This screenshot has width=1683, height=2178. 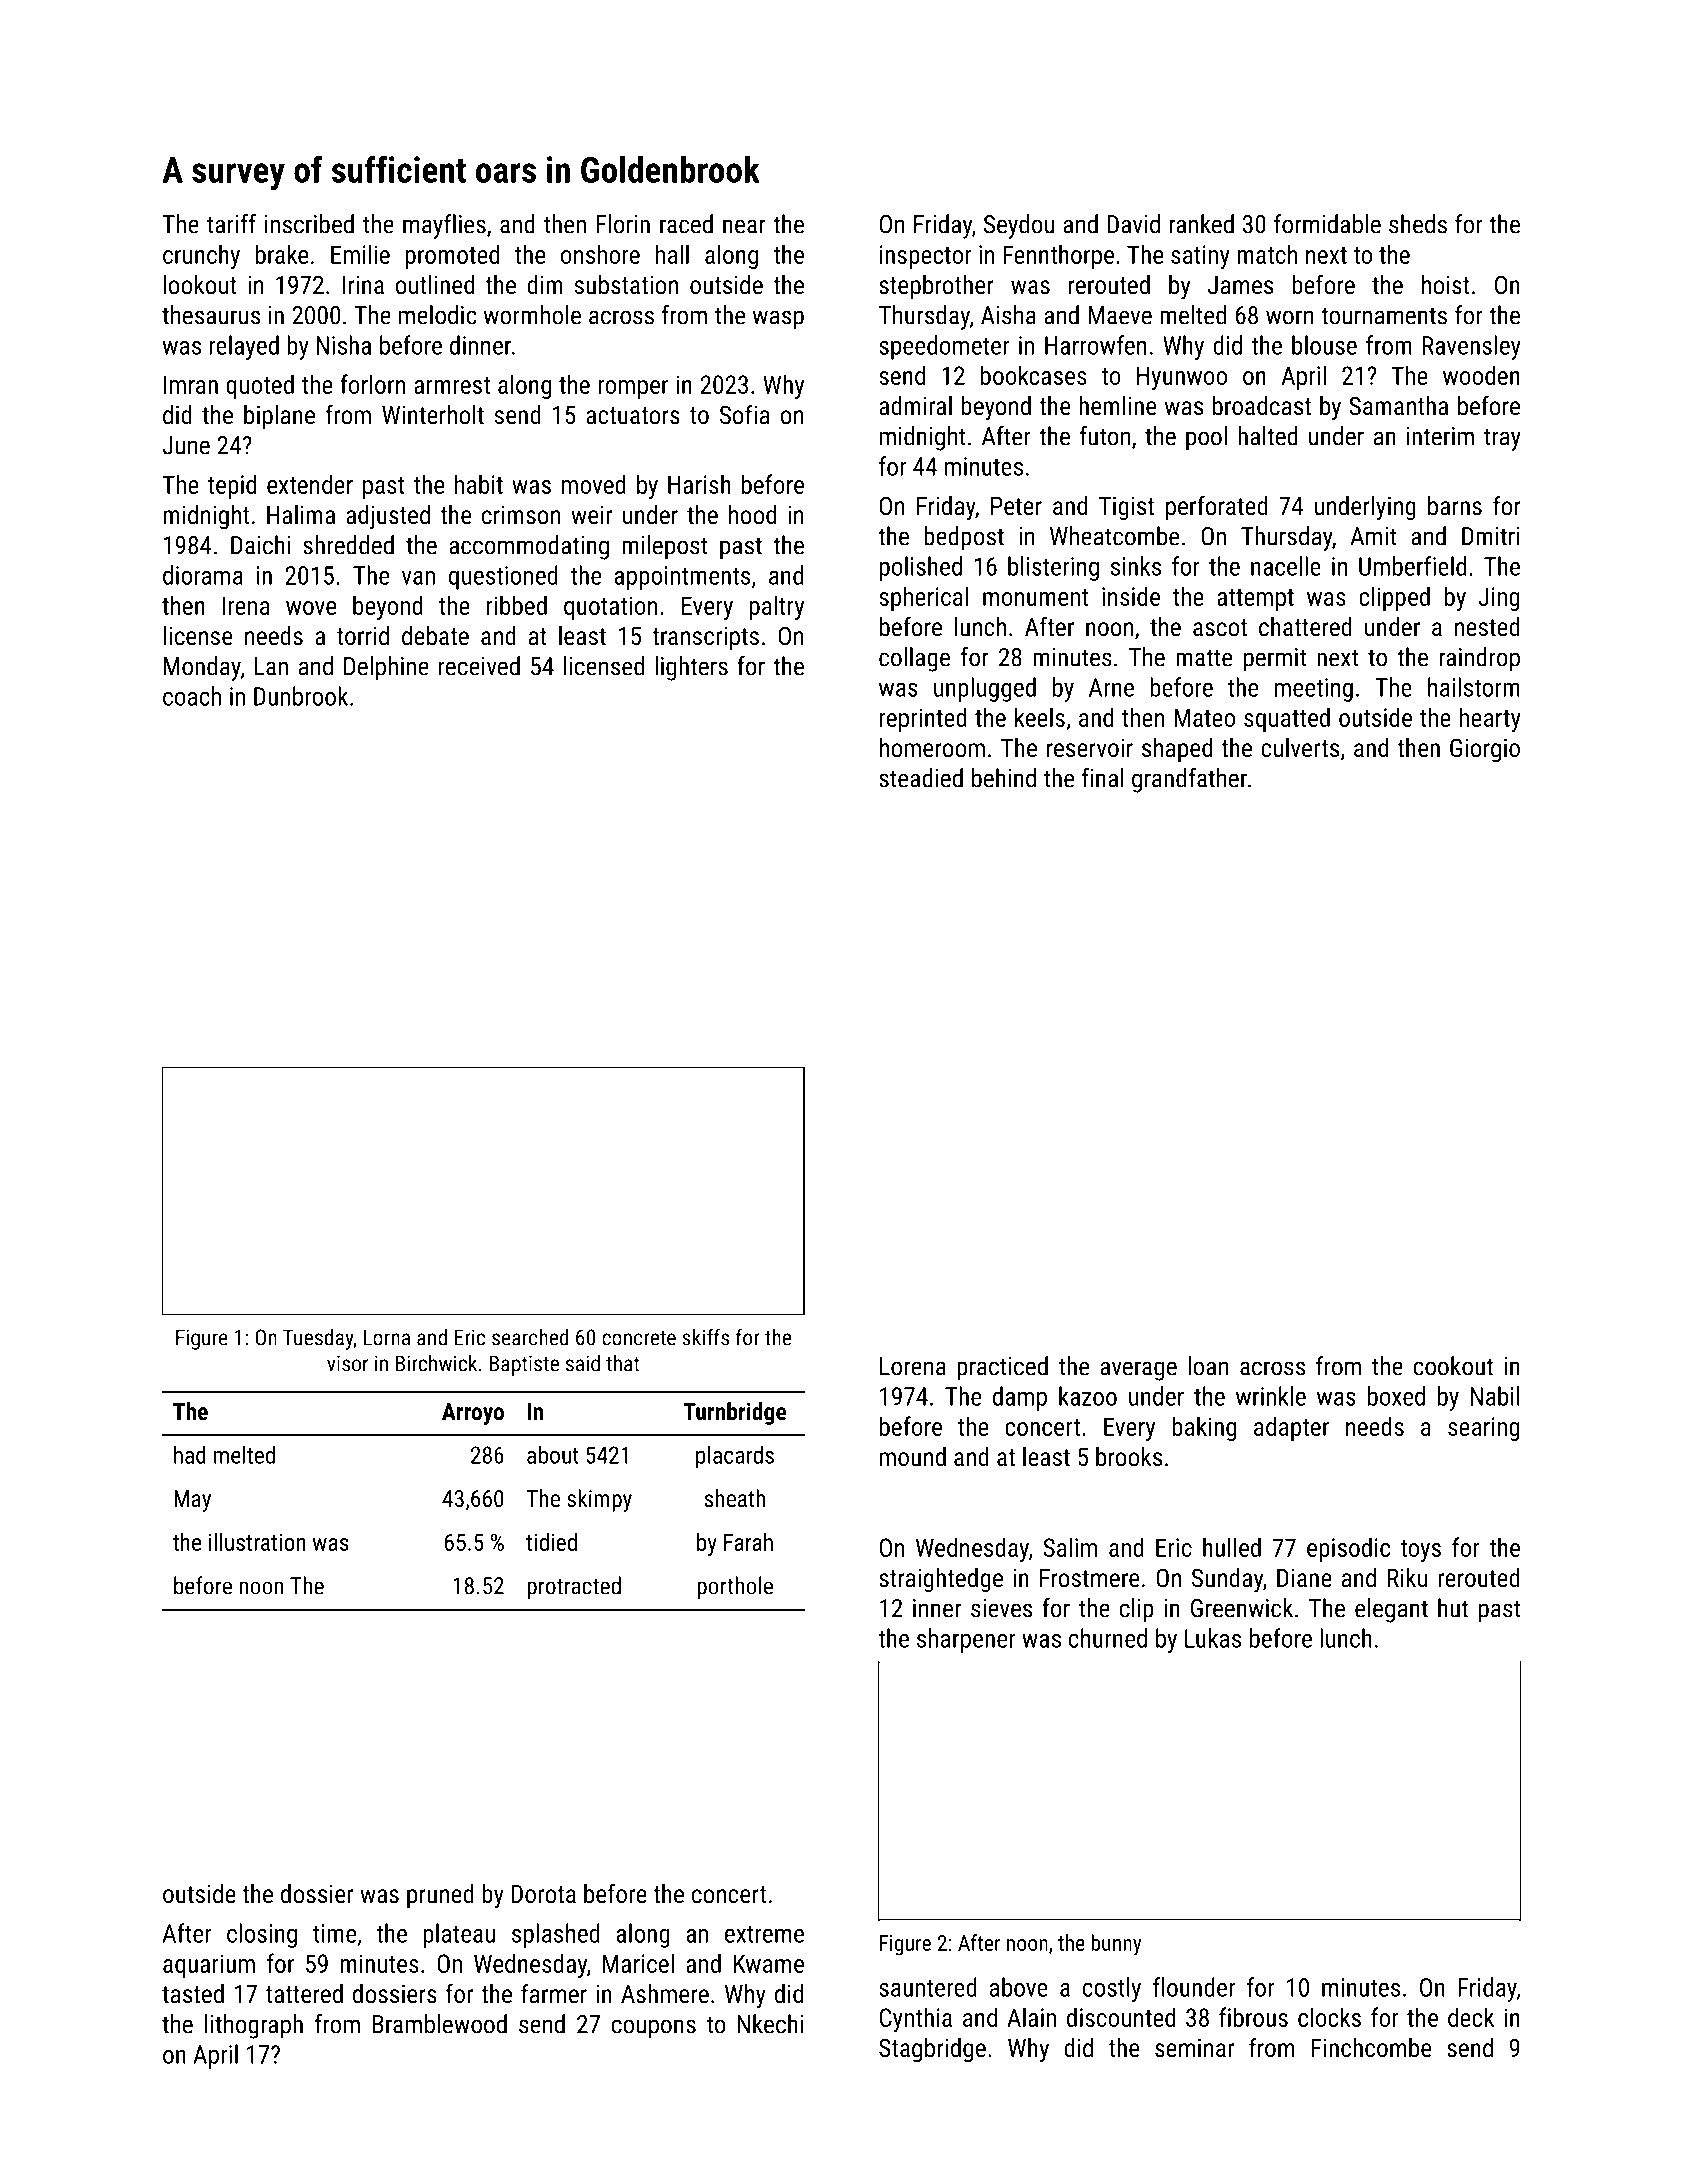 What do you see at coordinates (254, 2026) in the screenshot?
I see `lithograph` at bounding box center [254, 2026].
